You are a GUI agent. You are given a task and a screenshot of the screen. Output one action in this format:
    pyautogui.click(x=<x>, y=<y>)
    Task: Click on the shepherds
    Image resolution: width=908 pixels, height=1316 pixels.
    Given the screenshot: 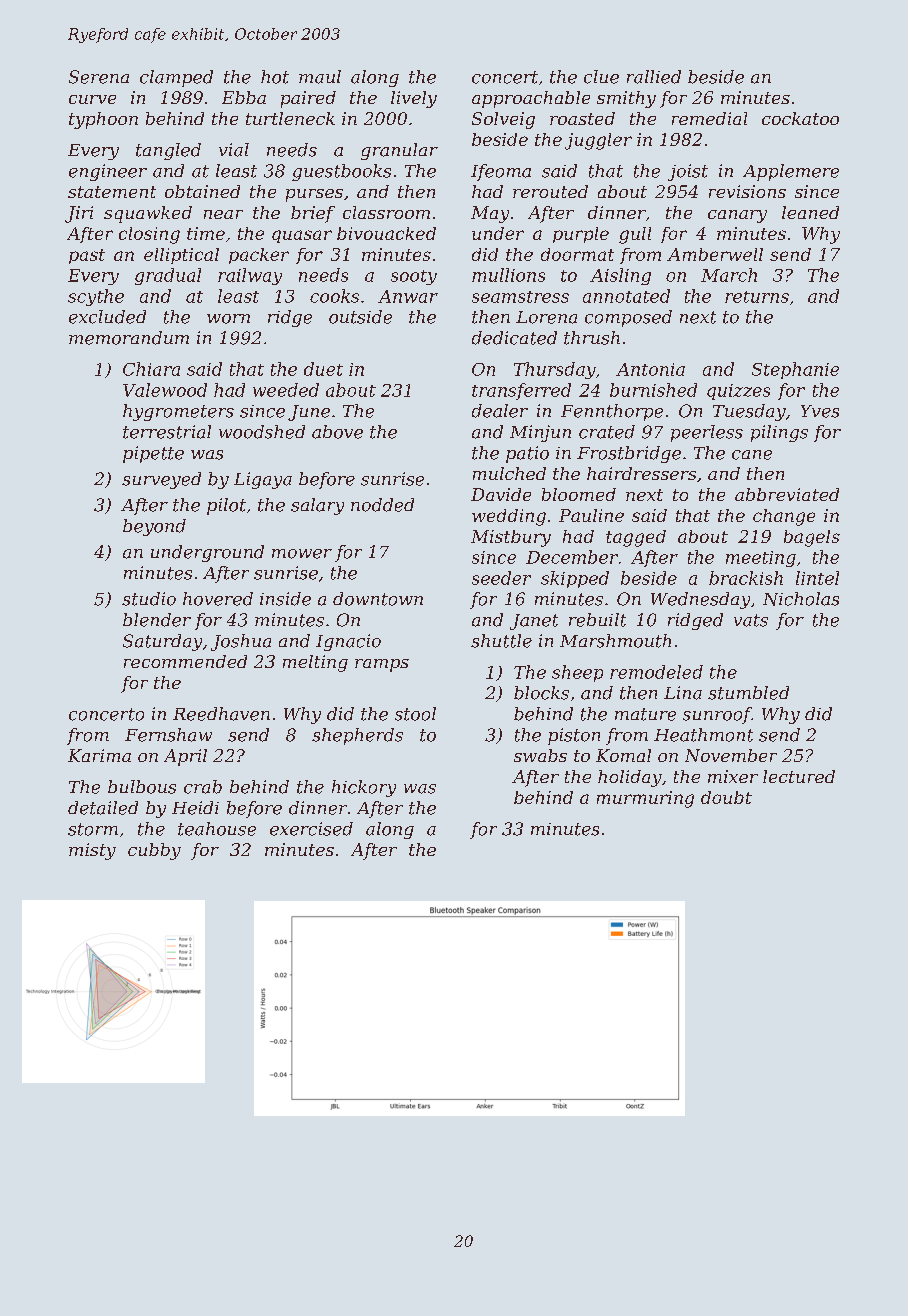 What is the action you would take?
    pyautogui.click(x=357, y=736)
